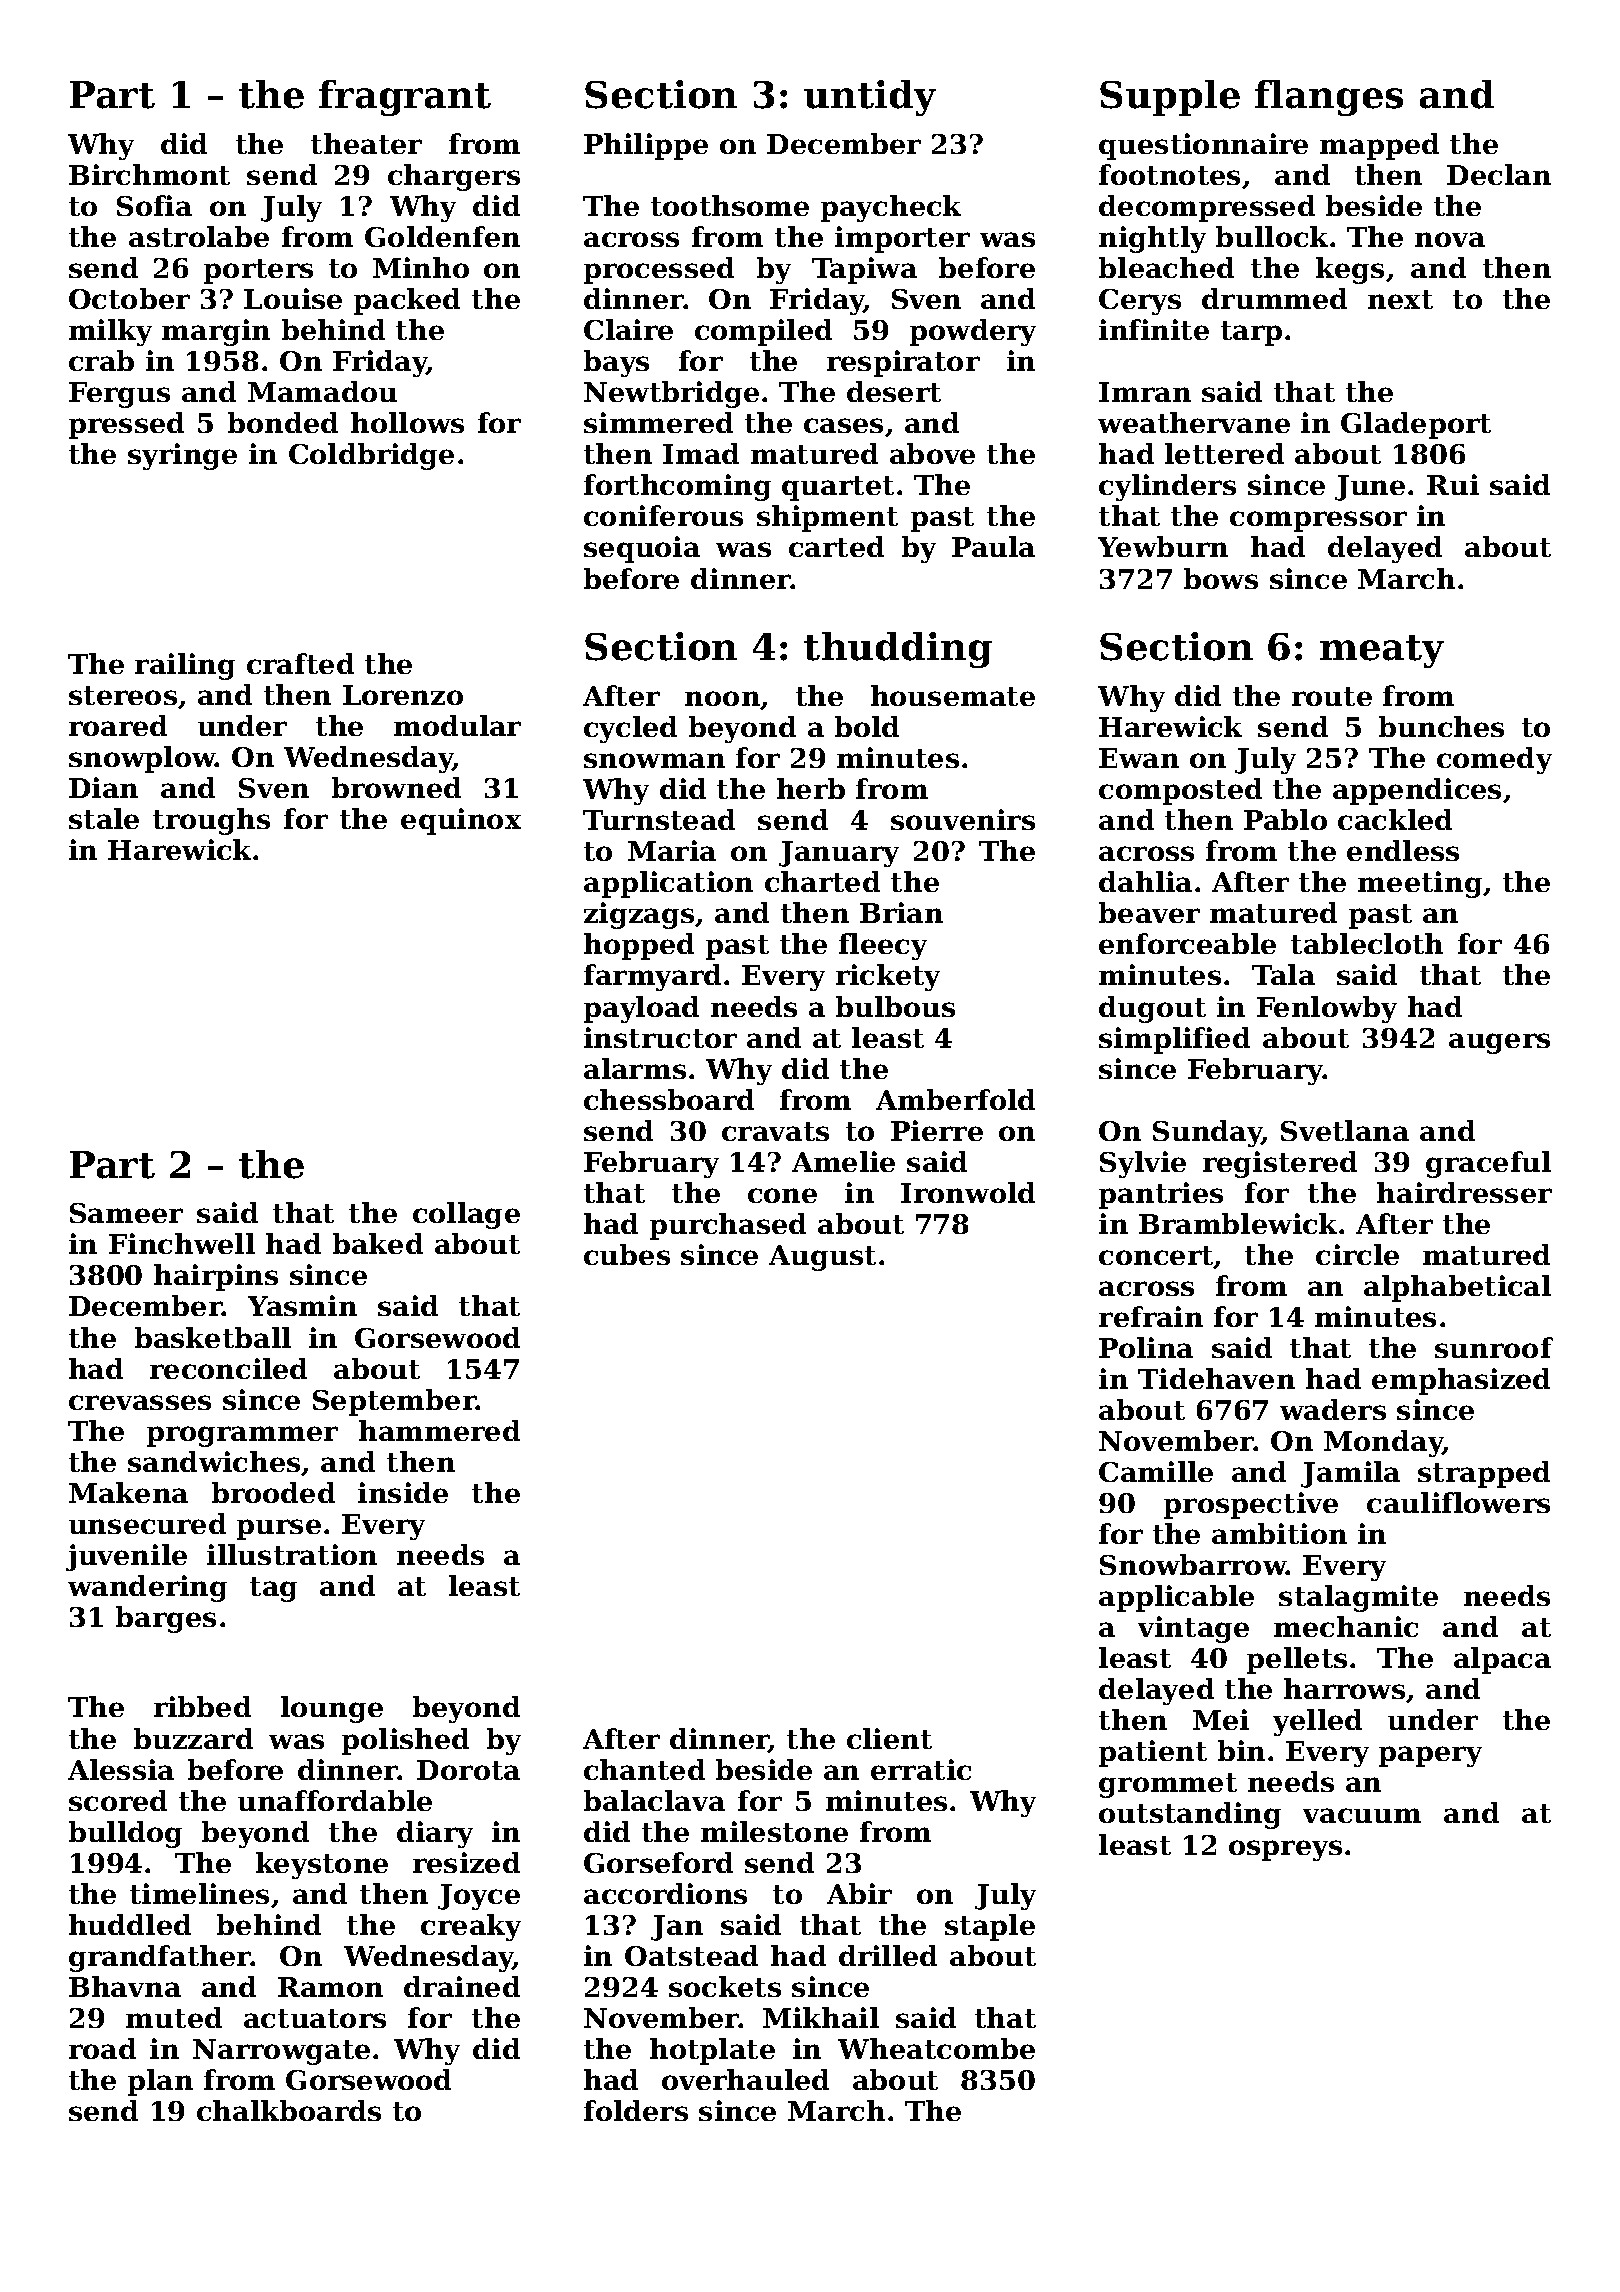 The image size is (1620, 2292). What do you see at coordinates (1170, 98) in the image?
I see `Supple` at bounding box center [1170, 98].
